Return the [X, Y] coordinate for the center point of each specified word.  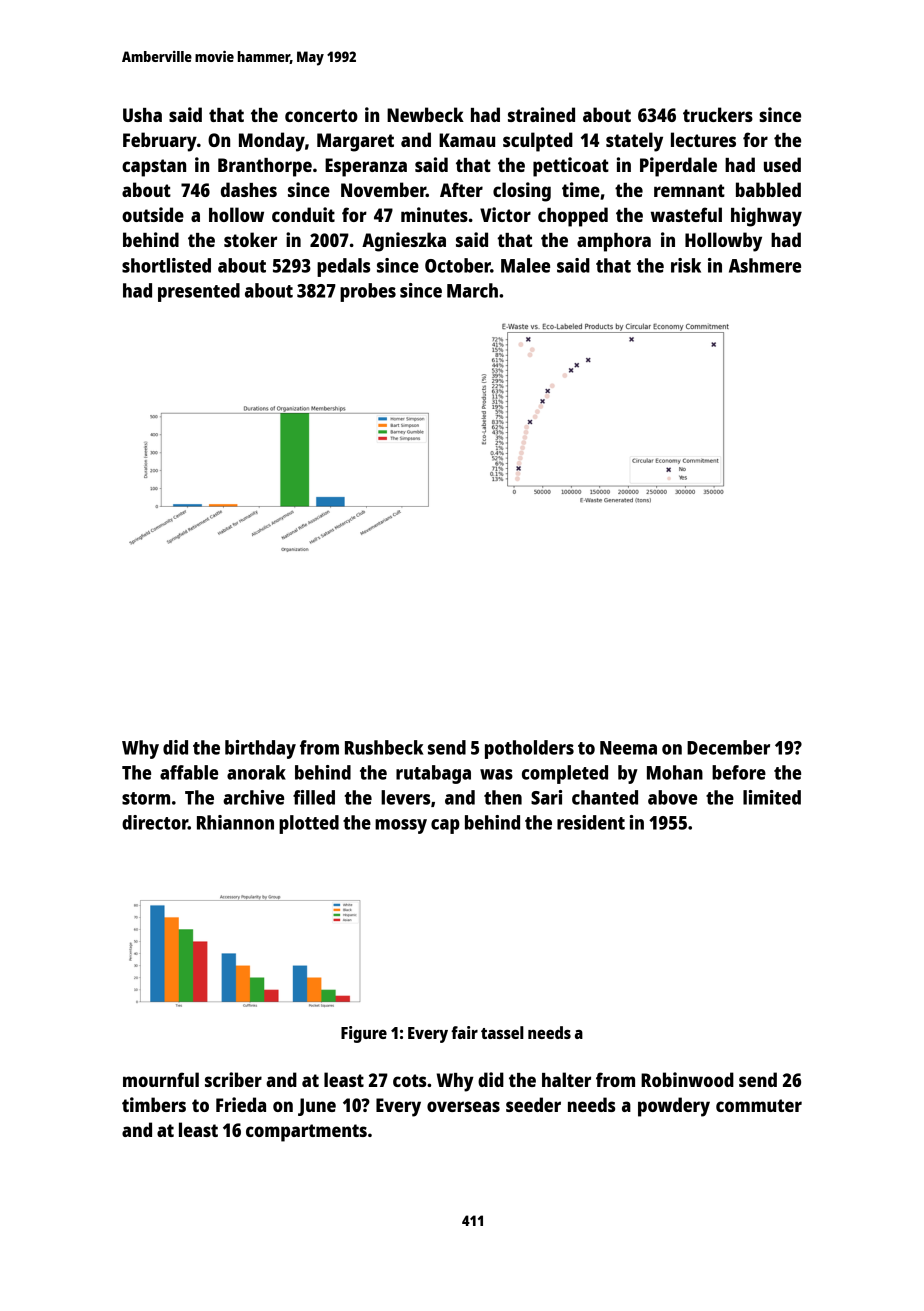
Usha [142, 115]
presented [199, 292]
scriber [233, 1079]
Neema [628, 748]
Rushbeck [384, 747]
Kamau [467, 140]
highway [766, 217]
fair [464, 1032]
